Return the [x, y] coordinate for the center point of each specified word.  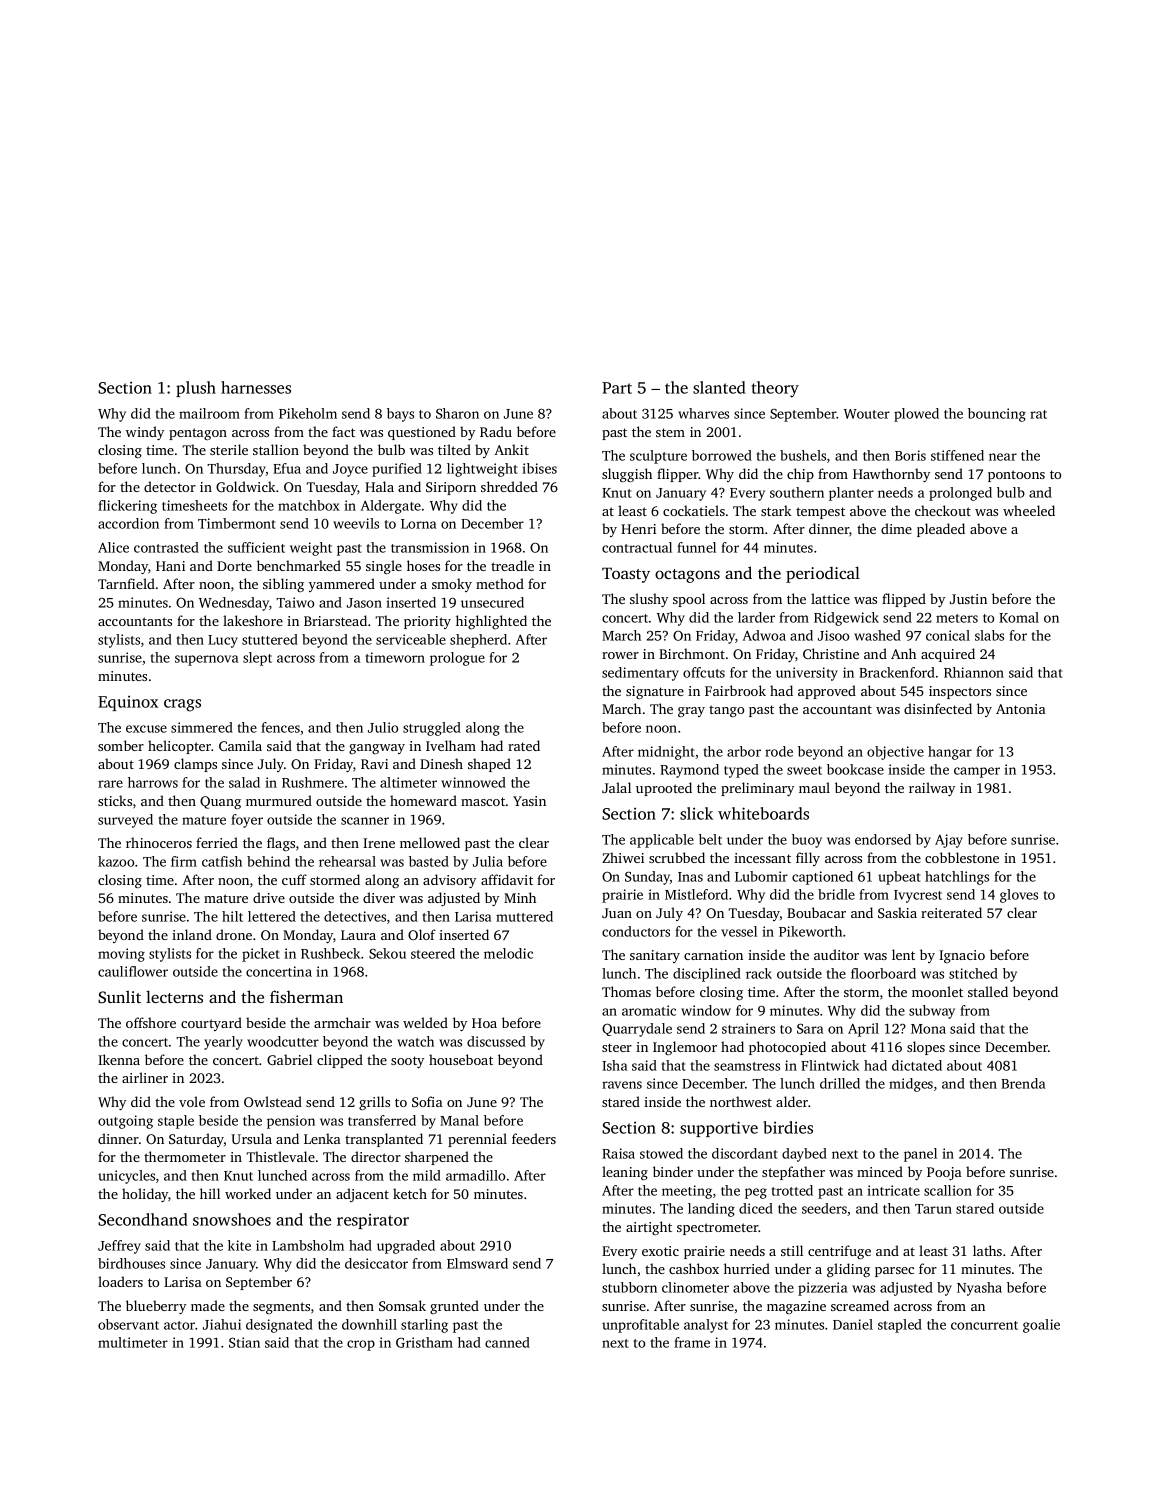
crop [361, 1345]
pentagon [198, 434]
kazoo [116, 861]
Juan [617, 913]
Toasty [626, 575]
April [863, 1030]
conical [948, 635]
